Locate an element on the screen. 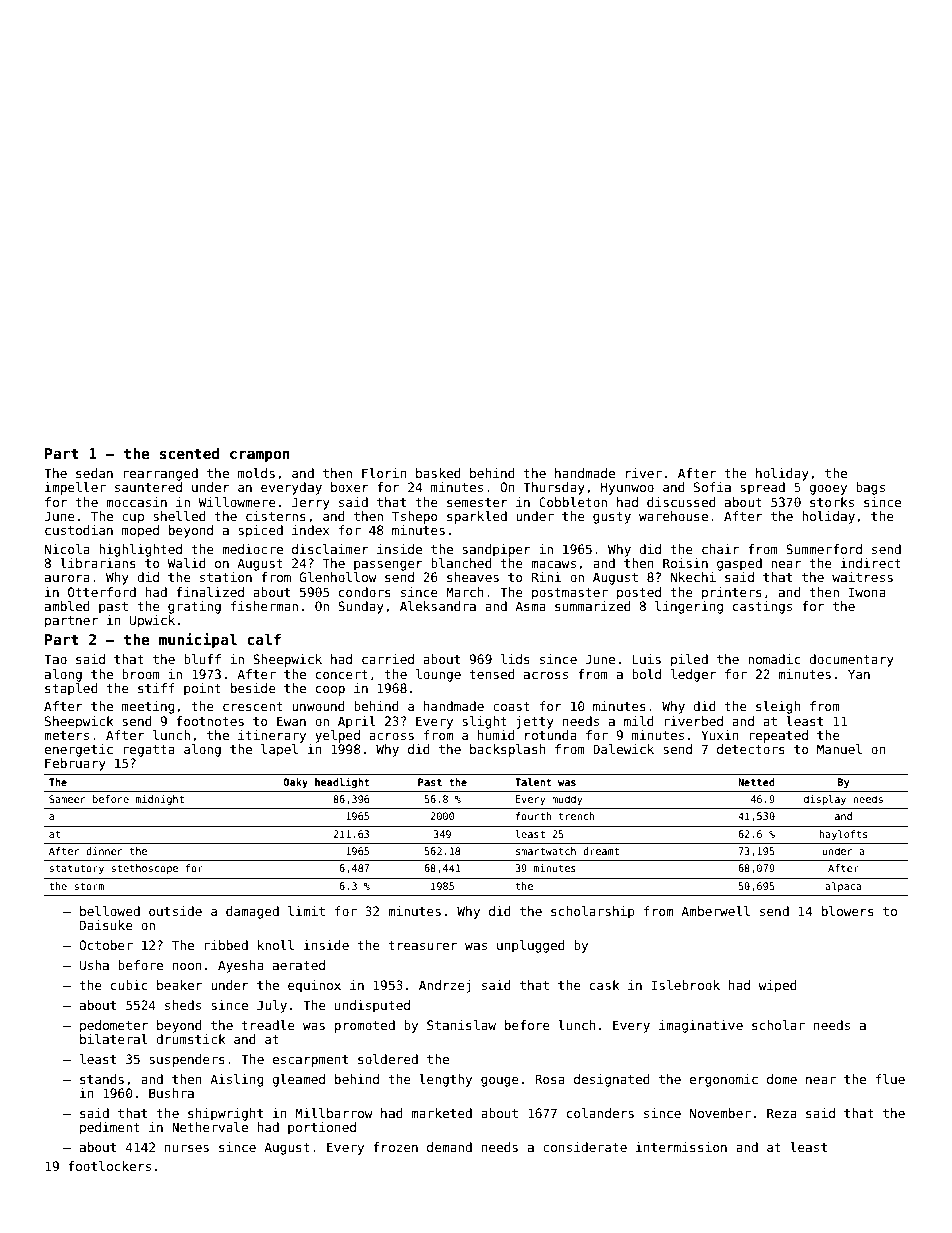 Image resolution: width=952 pixels, height=1233 pixels. crampon is located at coordinates (260, 456).
